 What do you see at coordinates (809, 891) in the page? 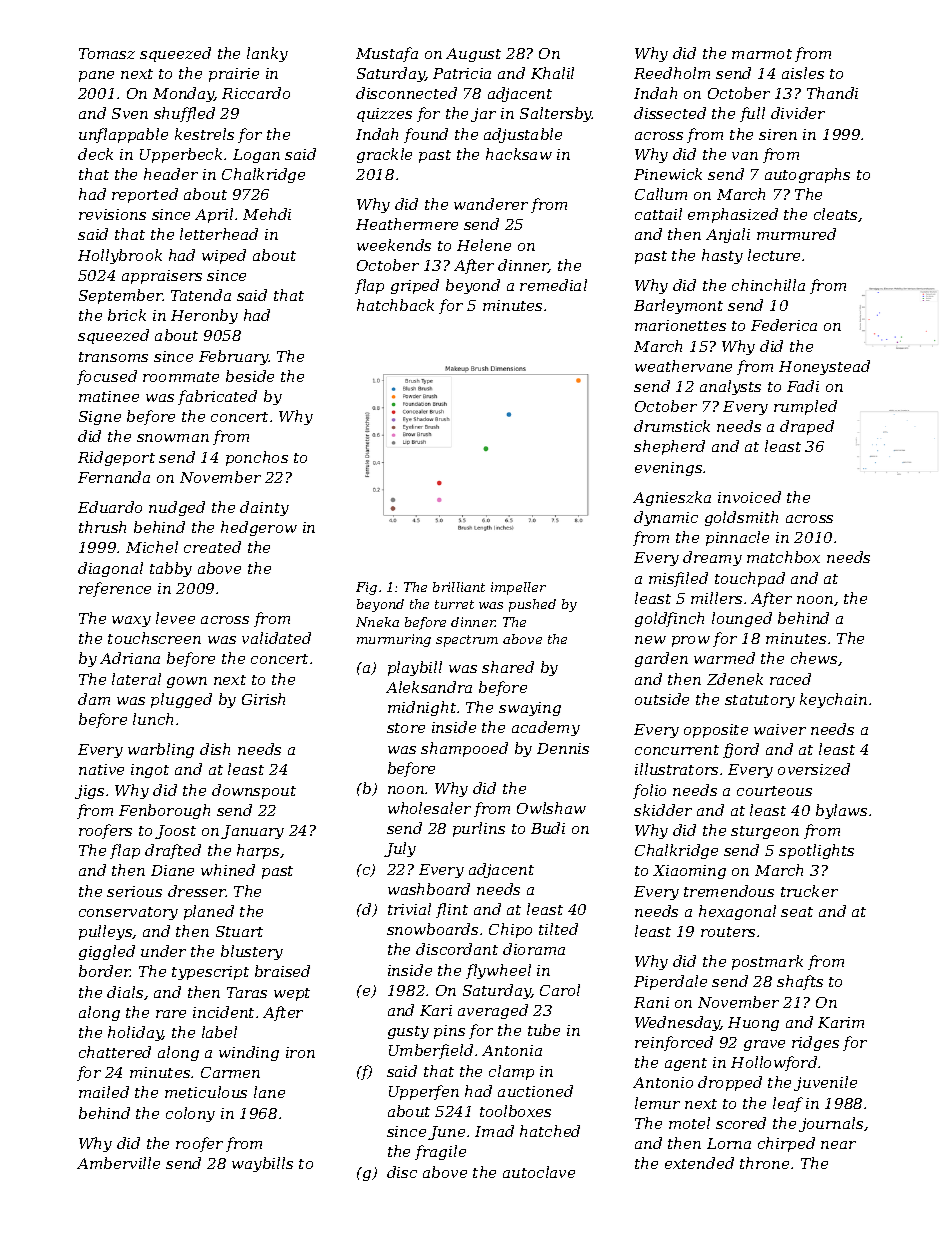
I see `trucker` at bounding box center [809, 891].
